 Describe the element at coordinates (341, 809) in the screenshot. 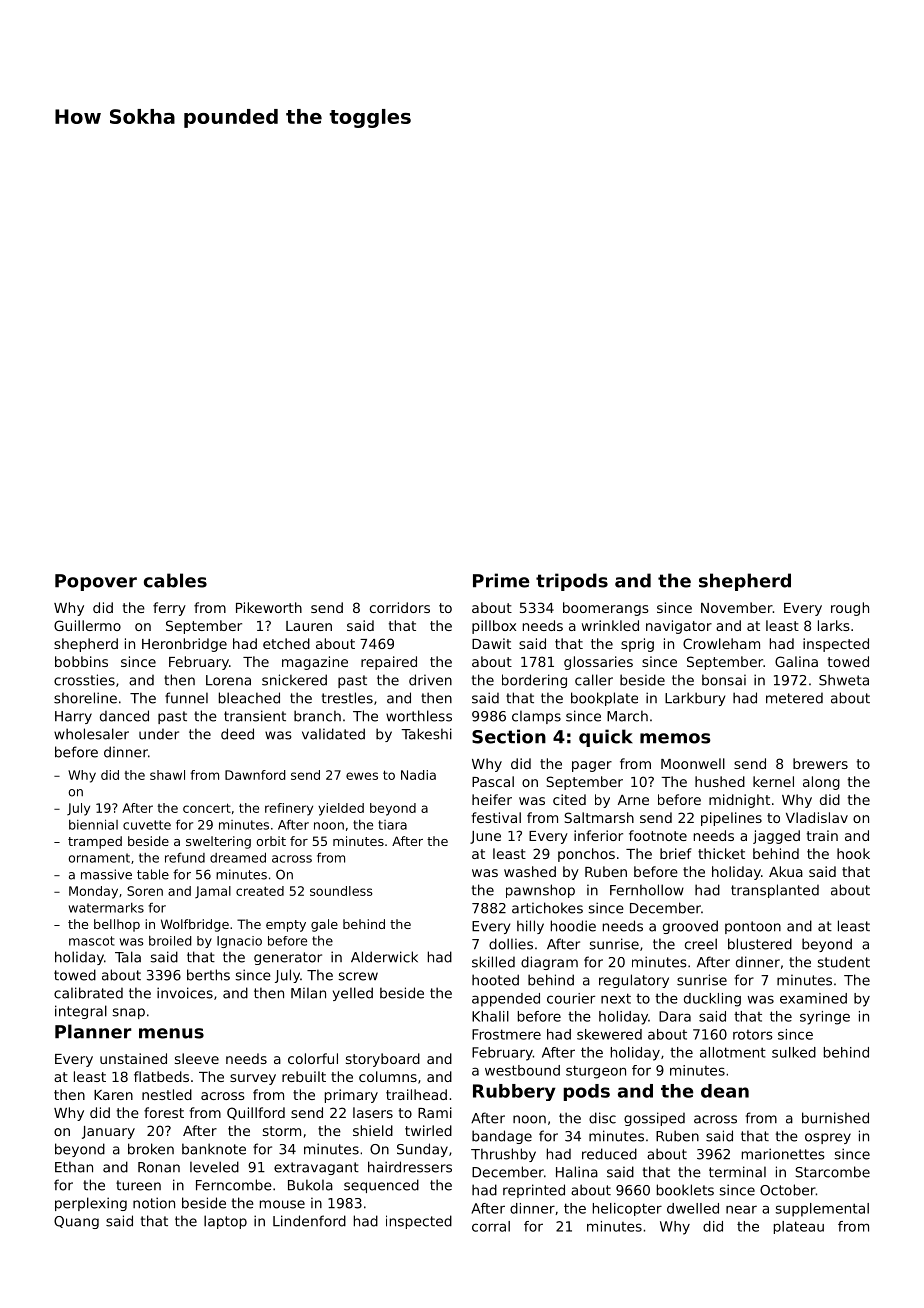

I see `yielded` at that location.
